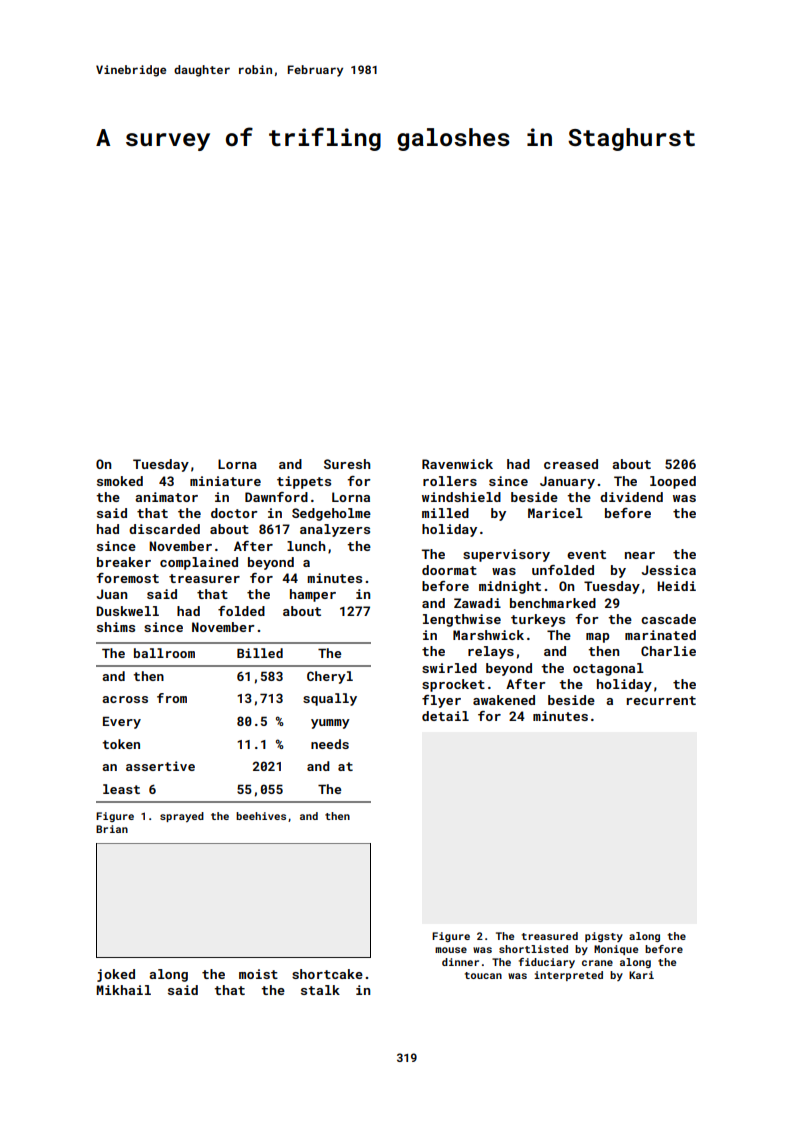 The image size is (793, 1125). I want to click on recurrent, so click(661, 700).
